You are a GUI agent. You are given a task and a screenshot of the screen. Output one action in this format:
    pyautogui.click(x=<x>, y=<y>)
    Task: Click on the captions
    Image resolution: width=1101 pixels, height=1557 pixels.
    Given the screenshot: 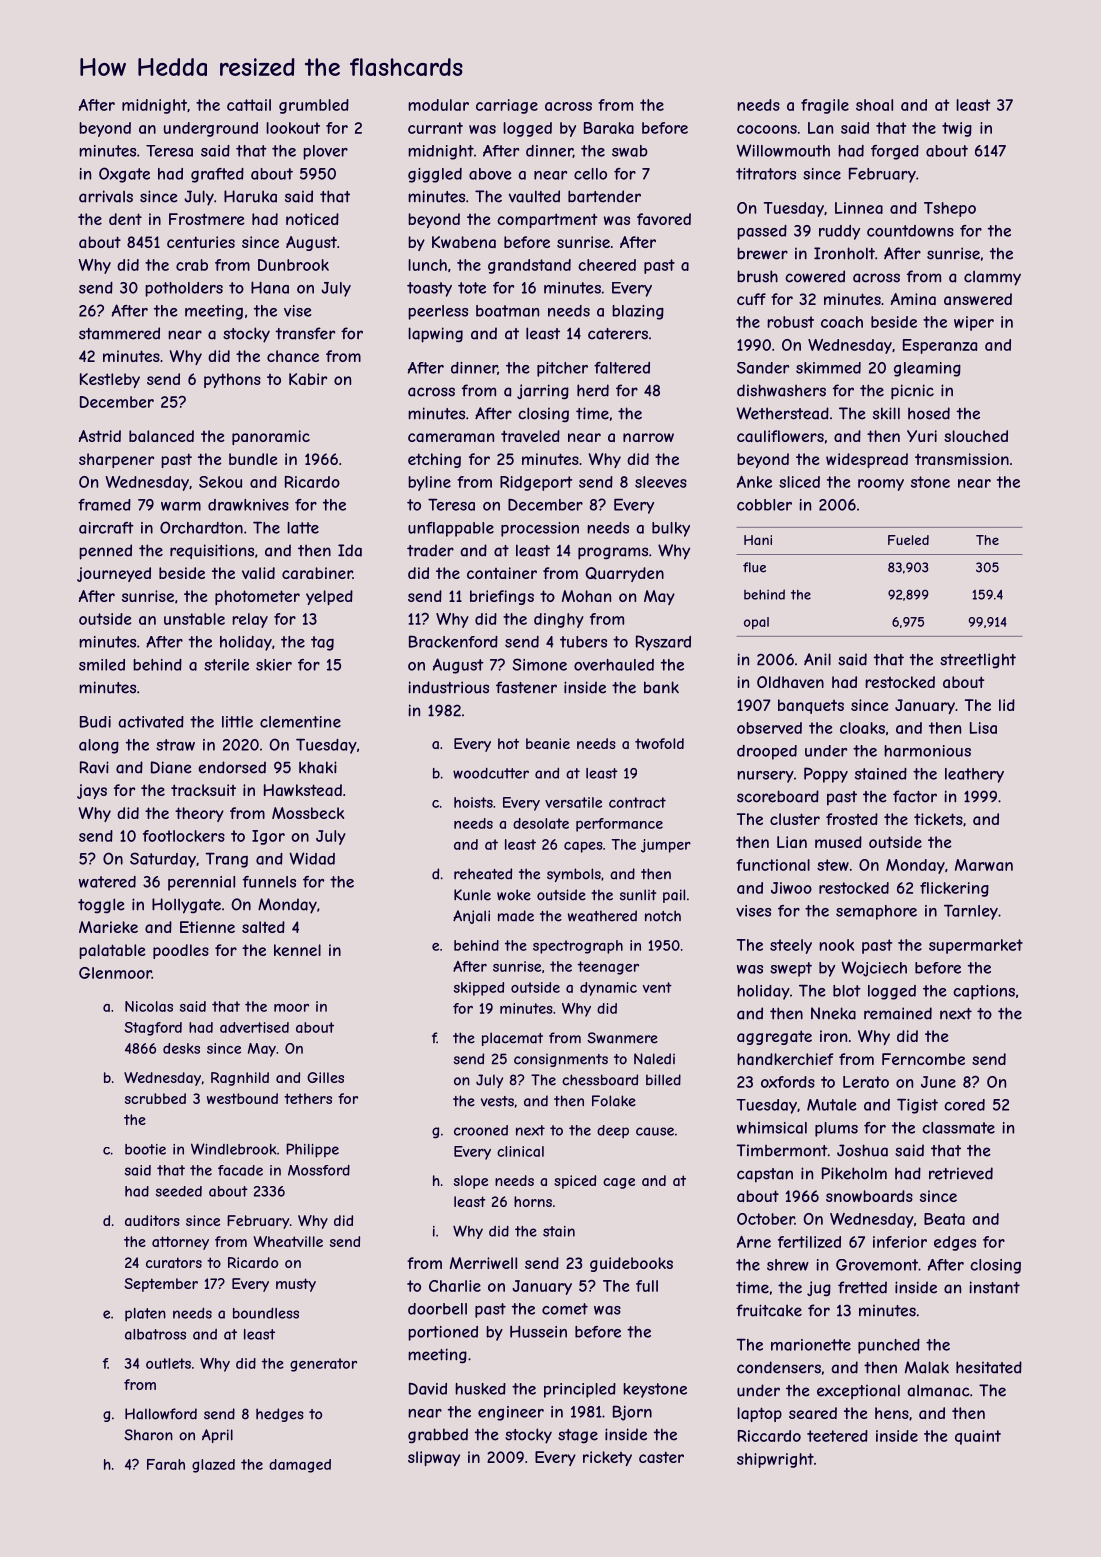 What is the action you would take?
    pyautogui.click(x=984, y=992)
